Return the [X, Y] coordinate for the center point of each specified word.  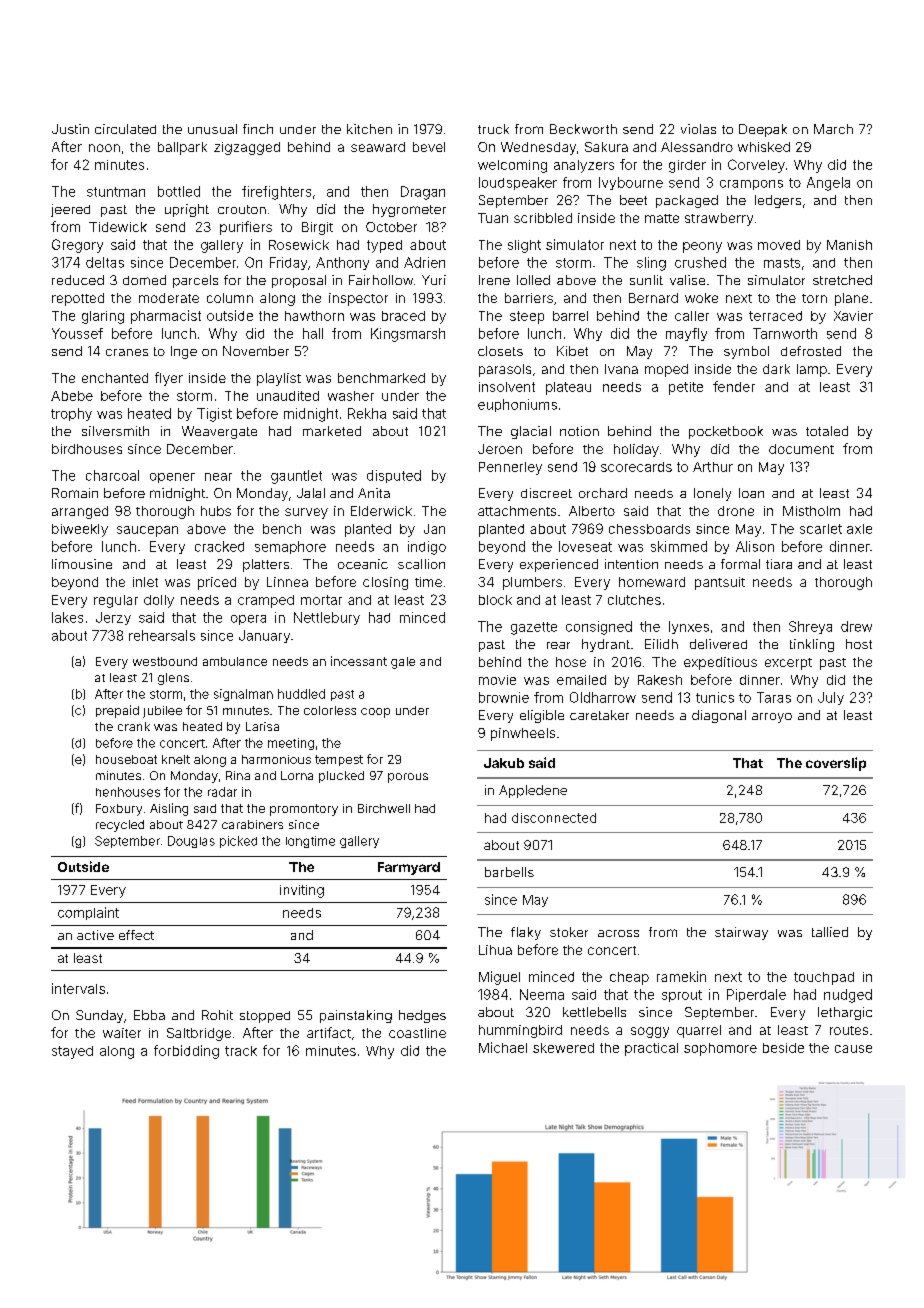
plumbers [532, 583]
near [218, 477]
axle [859, 529]
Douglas [191, 842]
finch [258, 129]
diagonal [719, 716]
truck [493, 129]
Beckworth [583, 129]
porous [408, 778]
